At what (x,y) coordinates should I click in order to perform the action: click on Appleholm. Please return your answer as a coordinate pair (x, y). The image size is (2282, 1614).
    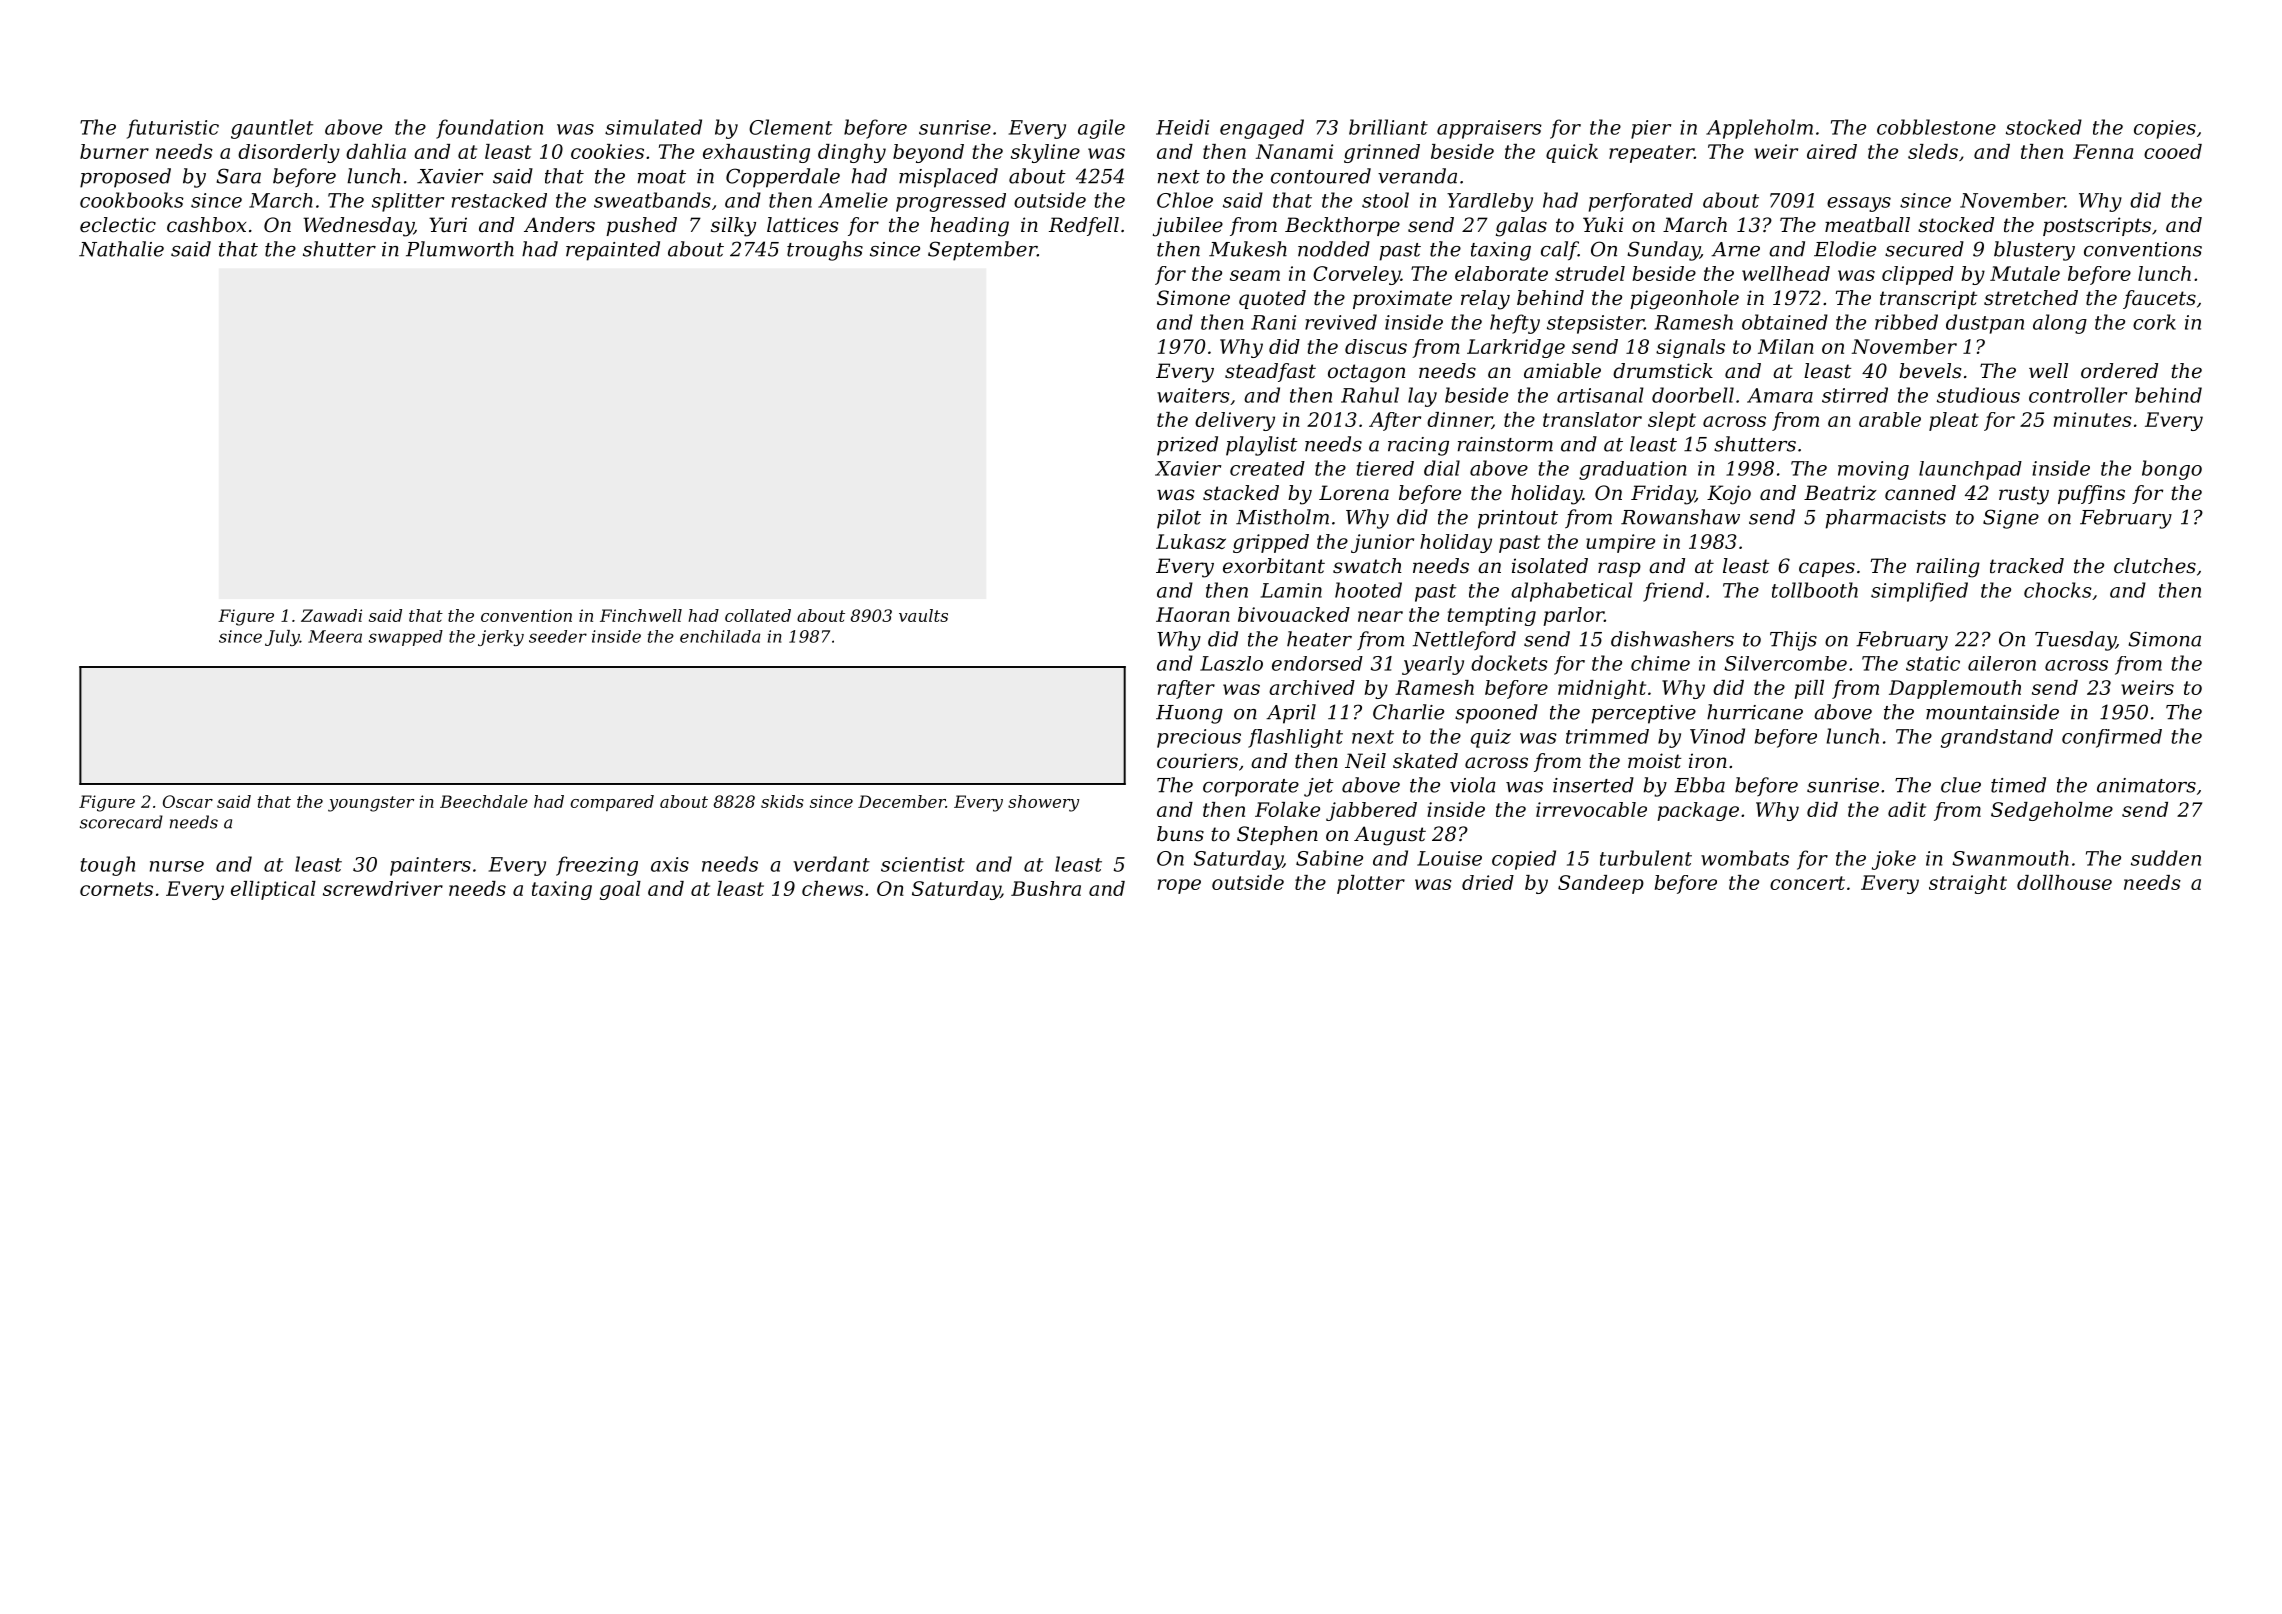
    Looking at the image, I should click on (1759, 129).
